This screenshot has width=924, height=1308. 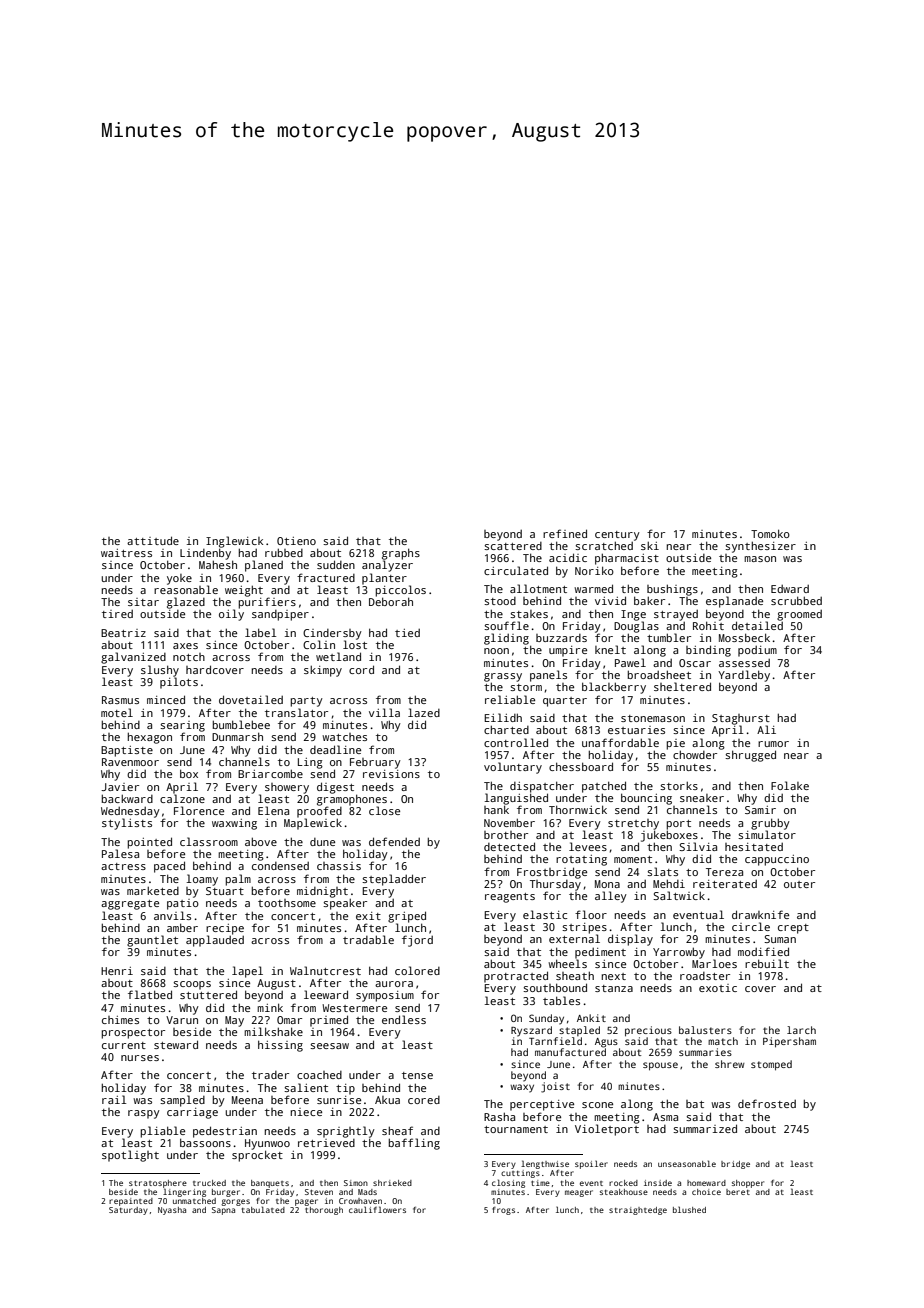 I want to click on oily, so click(x=231, y=615).
